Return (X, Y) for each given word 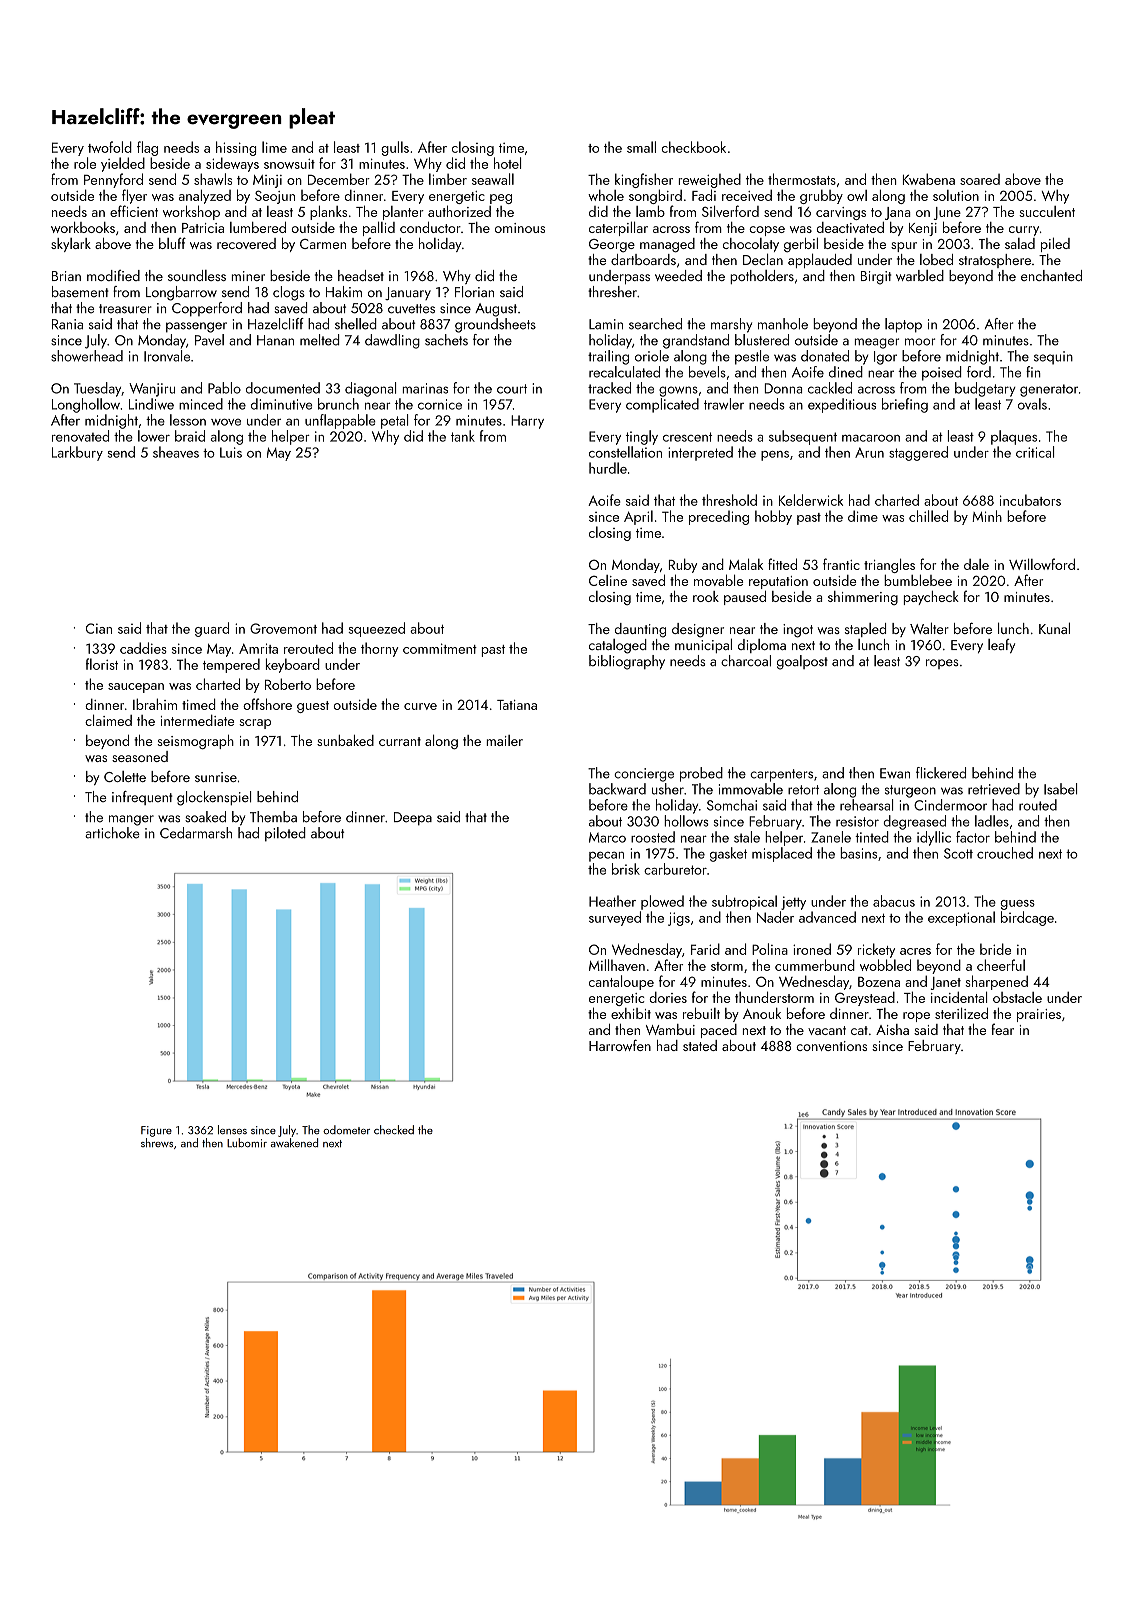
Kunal (1054, 628)
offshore (267, 704)
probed (701, 774)
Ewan (895, 773)
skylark (71, 245)
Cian (99, 628)
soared (980, 179)
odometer (346, 1129)
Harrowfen (620, 1045)
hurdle (608, 468)
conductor (430, 227)
